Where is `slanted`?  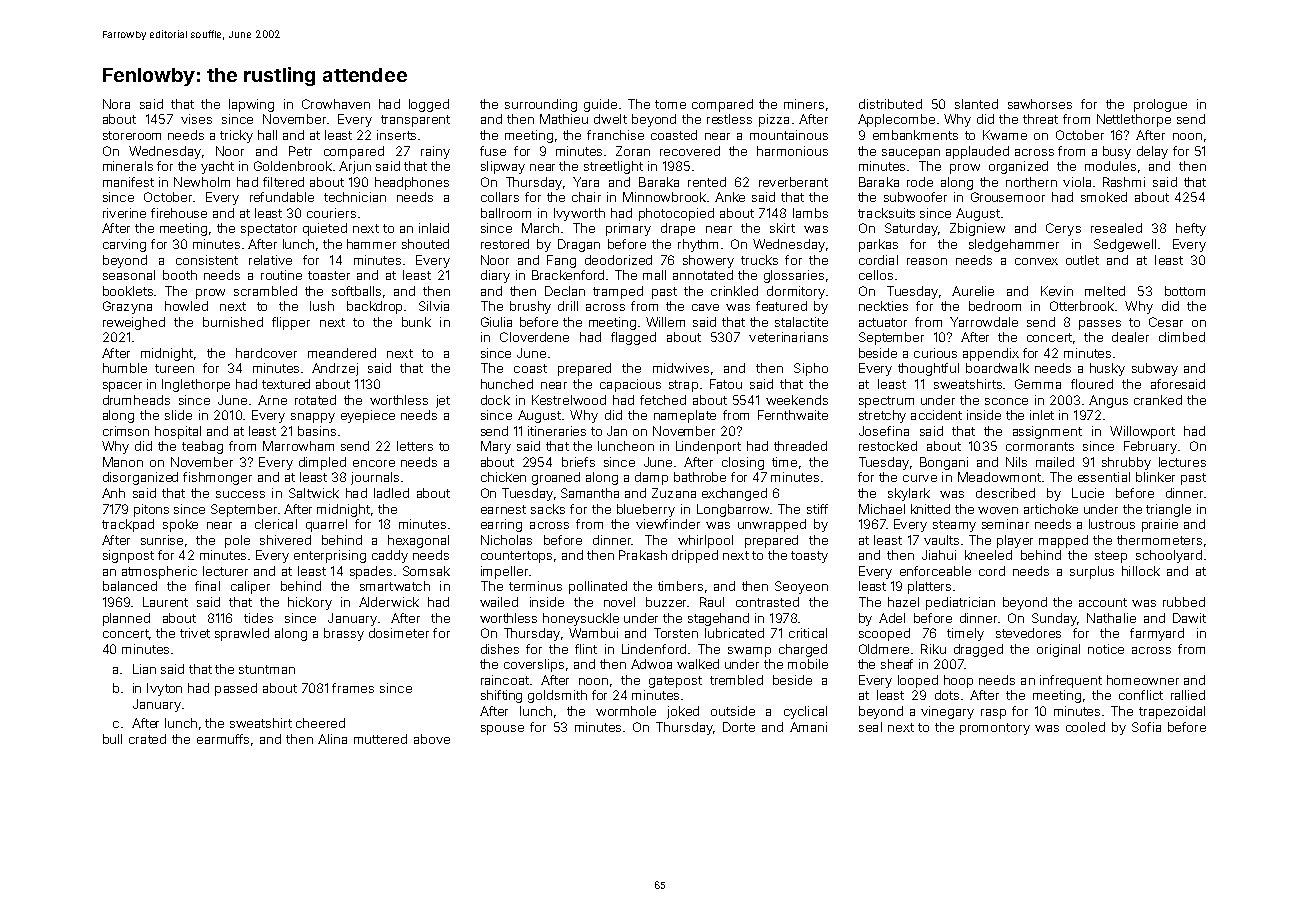 slanted is located at coordinates (976, 104).
